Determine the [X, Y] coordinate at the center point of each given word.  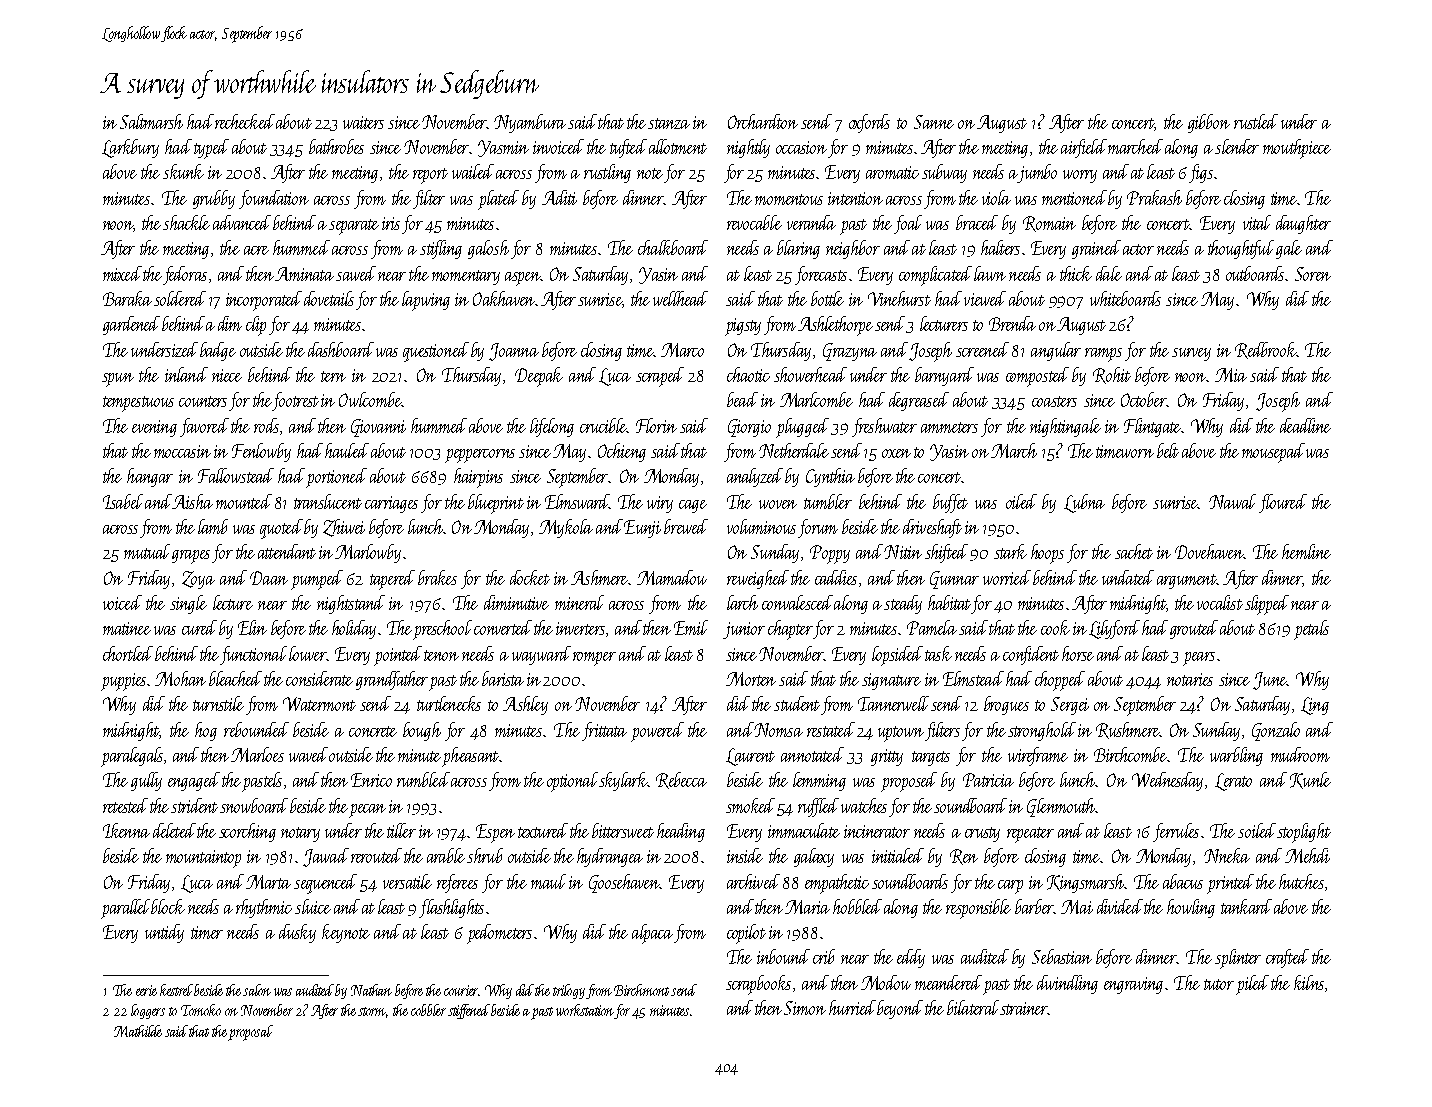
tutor [1219, 984]
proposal [250, 1033]
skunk [183, 171]
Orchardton [763, 121]
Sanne [934, 122]
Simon [805, 1008]
